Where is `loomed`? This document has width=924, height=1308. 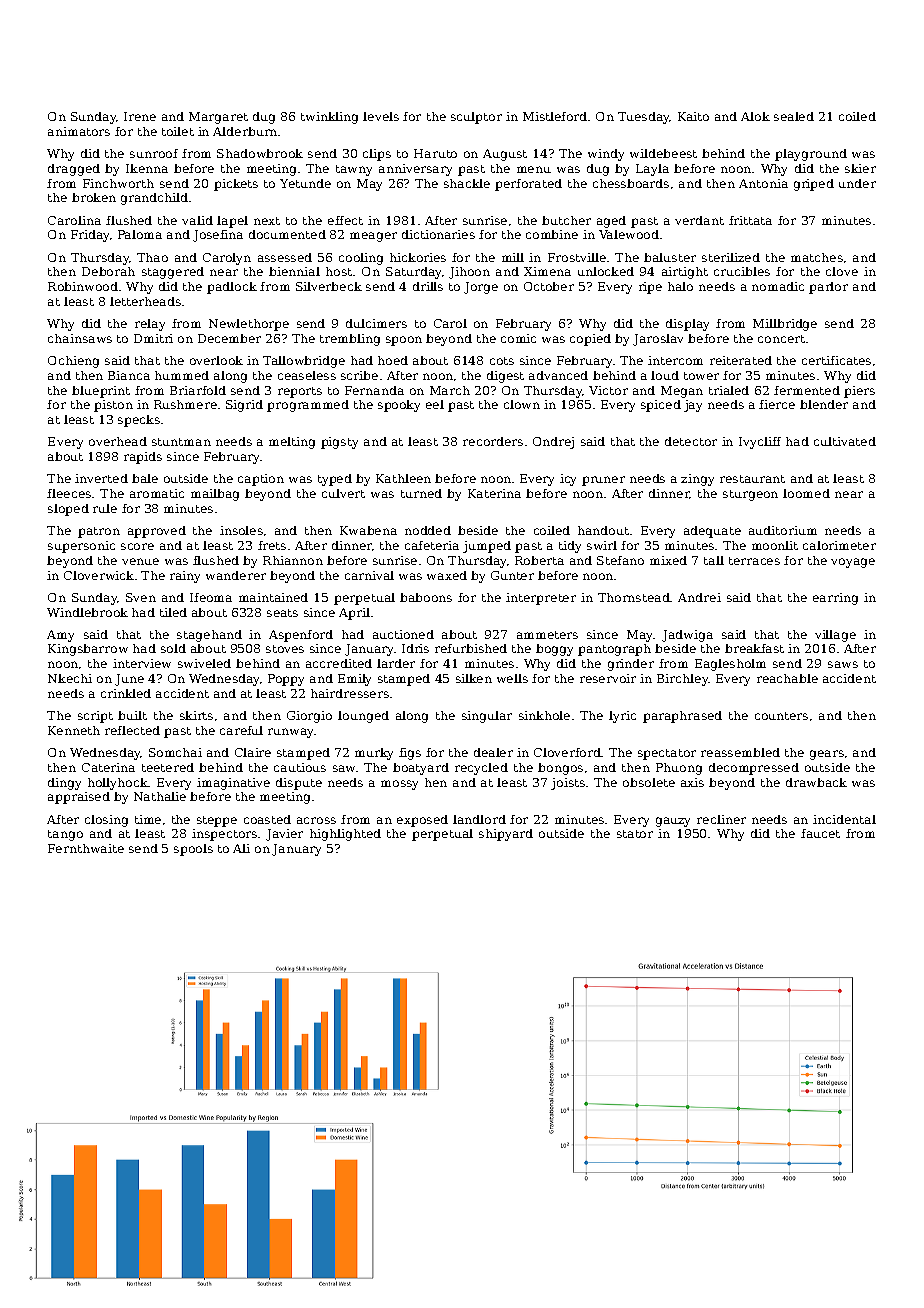 loomed is located at coordinates (806, 493).
